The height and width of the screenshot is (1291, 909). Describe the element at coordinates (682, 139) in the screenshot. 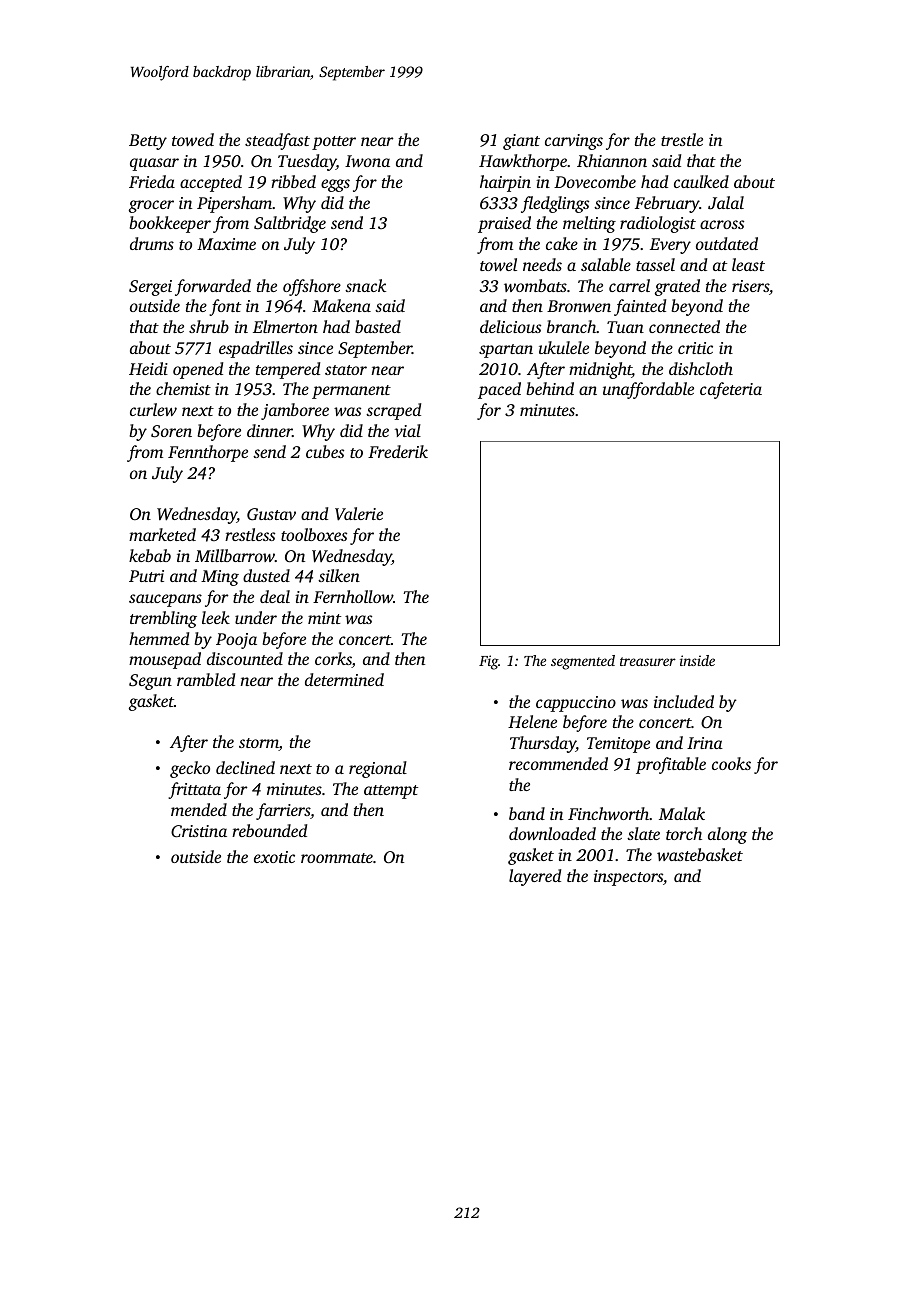

I see `trestle` at that location.
